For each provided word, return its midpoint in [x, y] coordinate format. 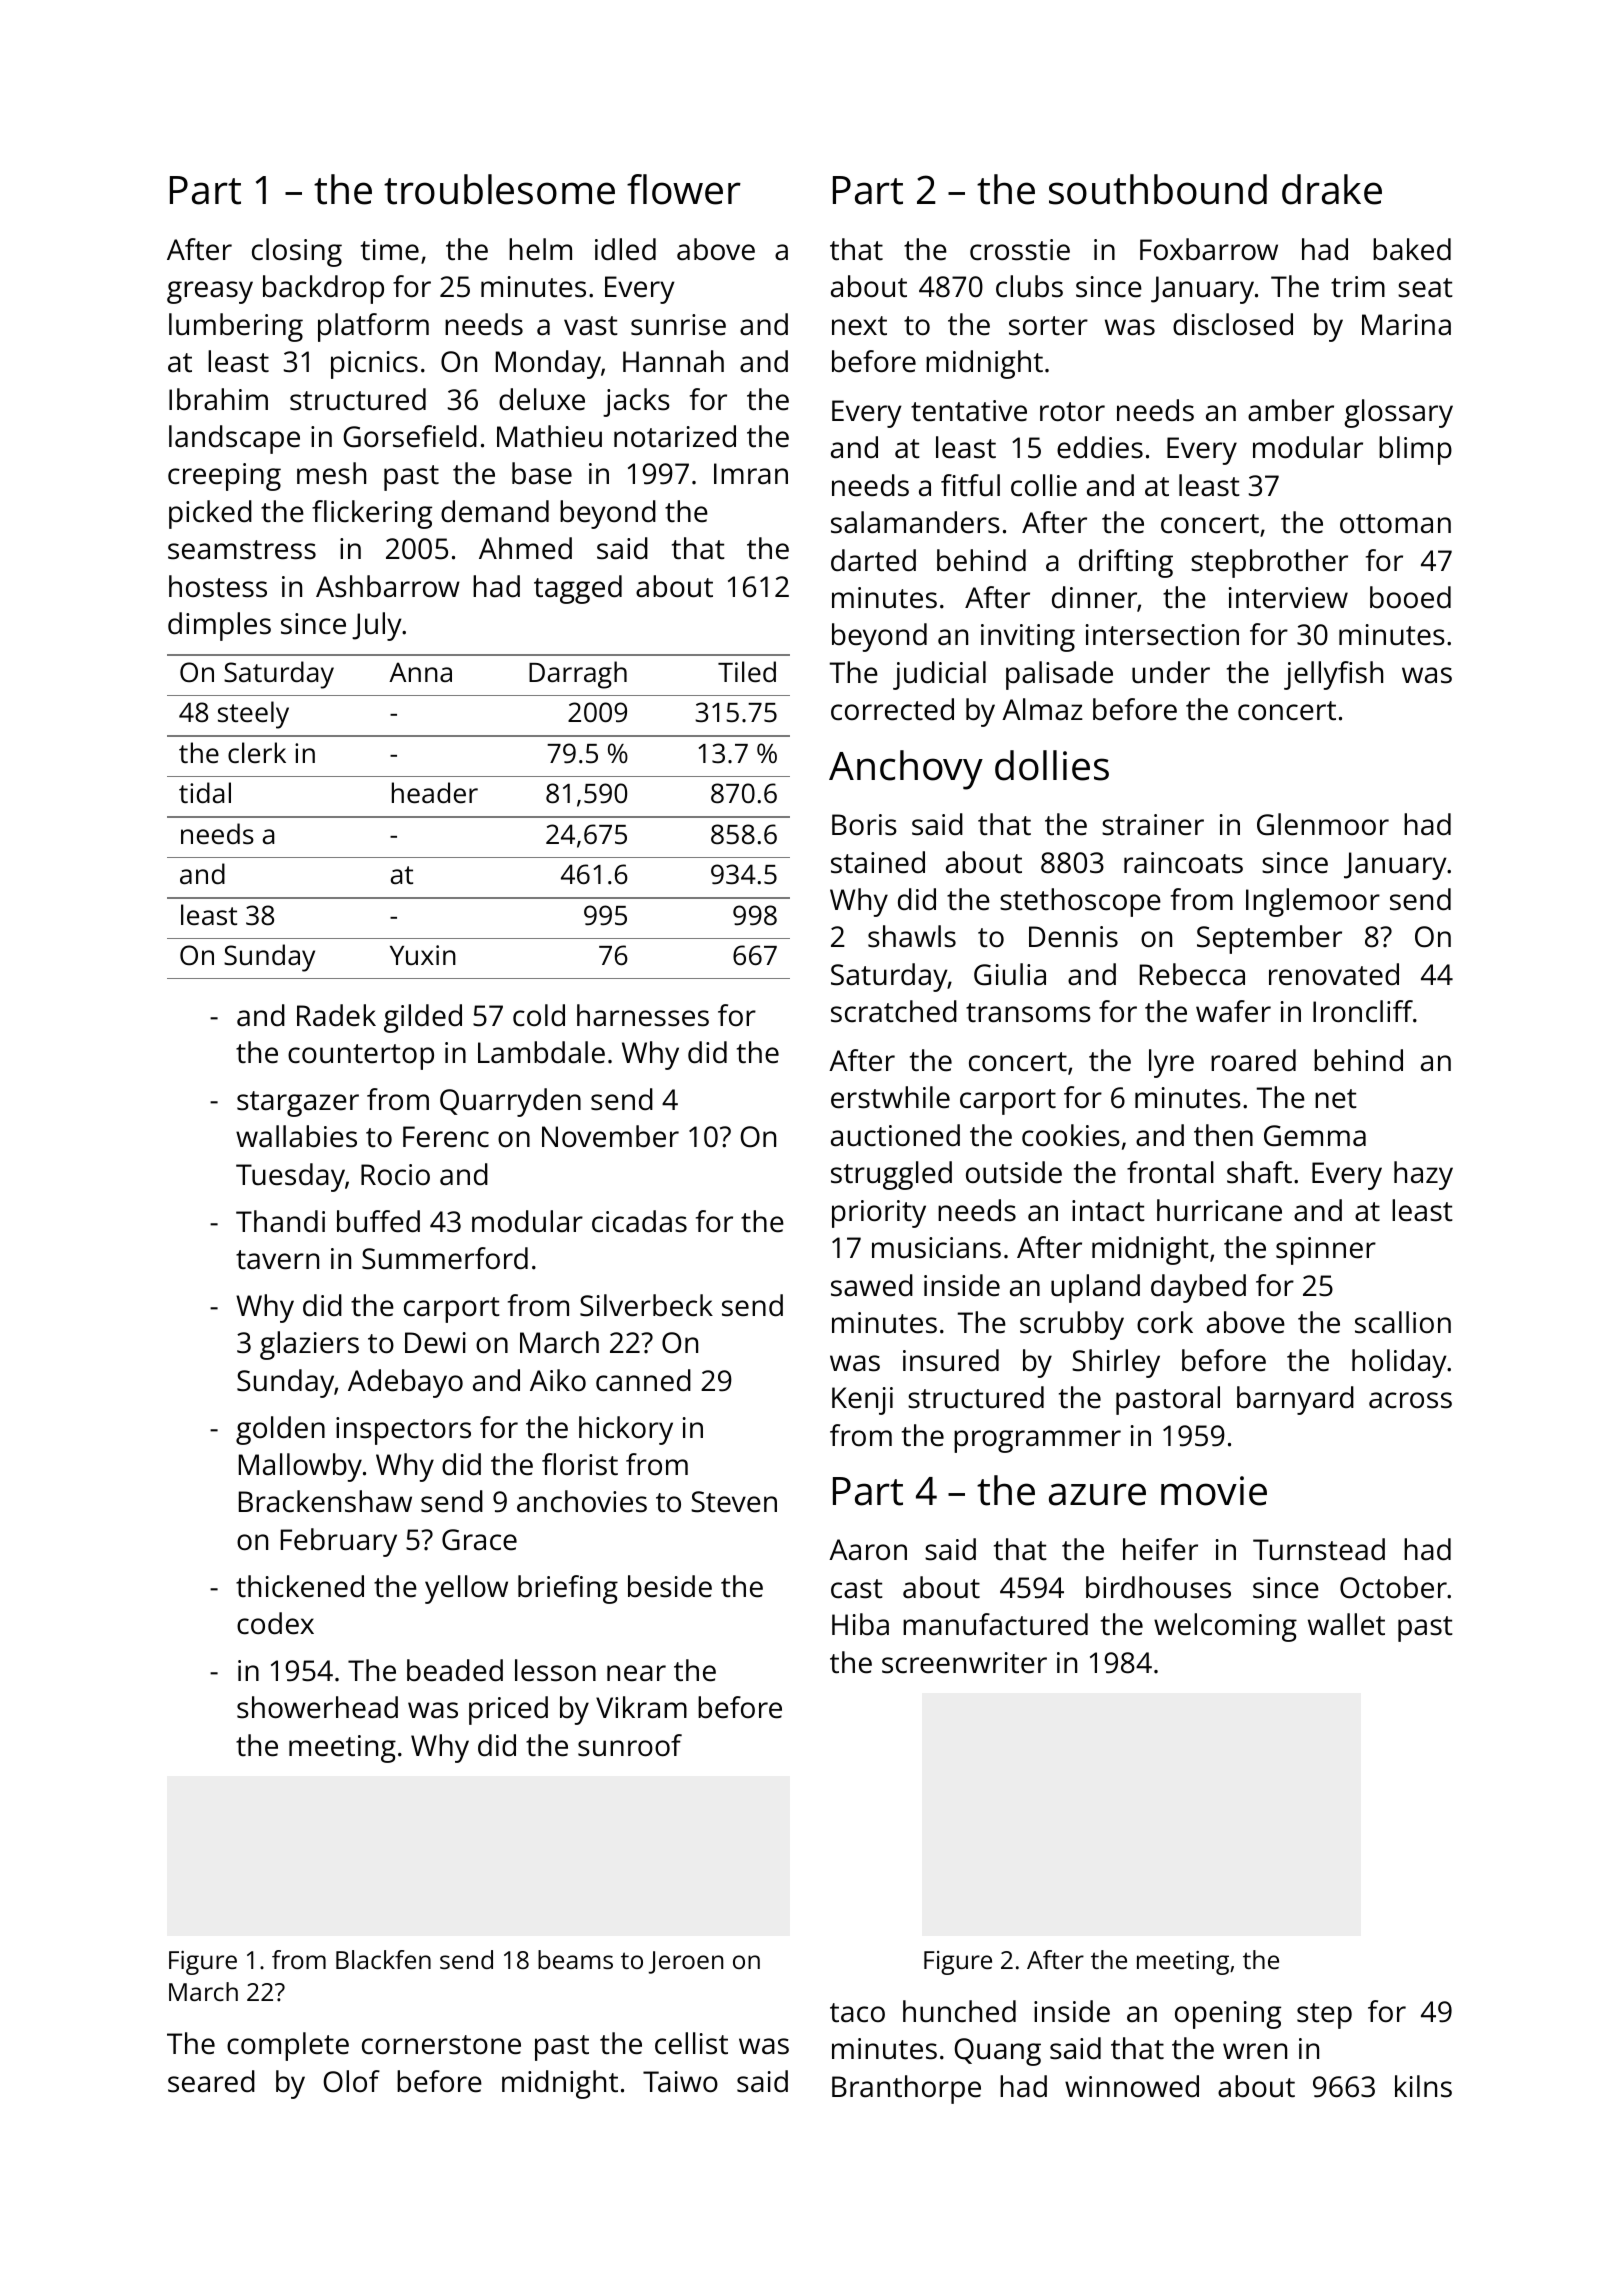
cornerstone [441, 2045]
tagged [578, 589]
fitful [970, 485]
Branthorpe [906, 2089]
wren [1255, 2051]
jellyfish [1333, 675]
